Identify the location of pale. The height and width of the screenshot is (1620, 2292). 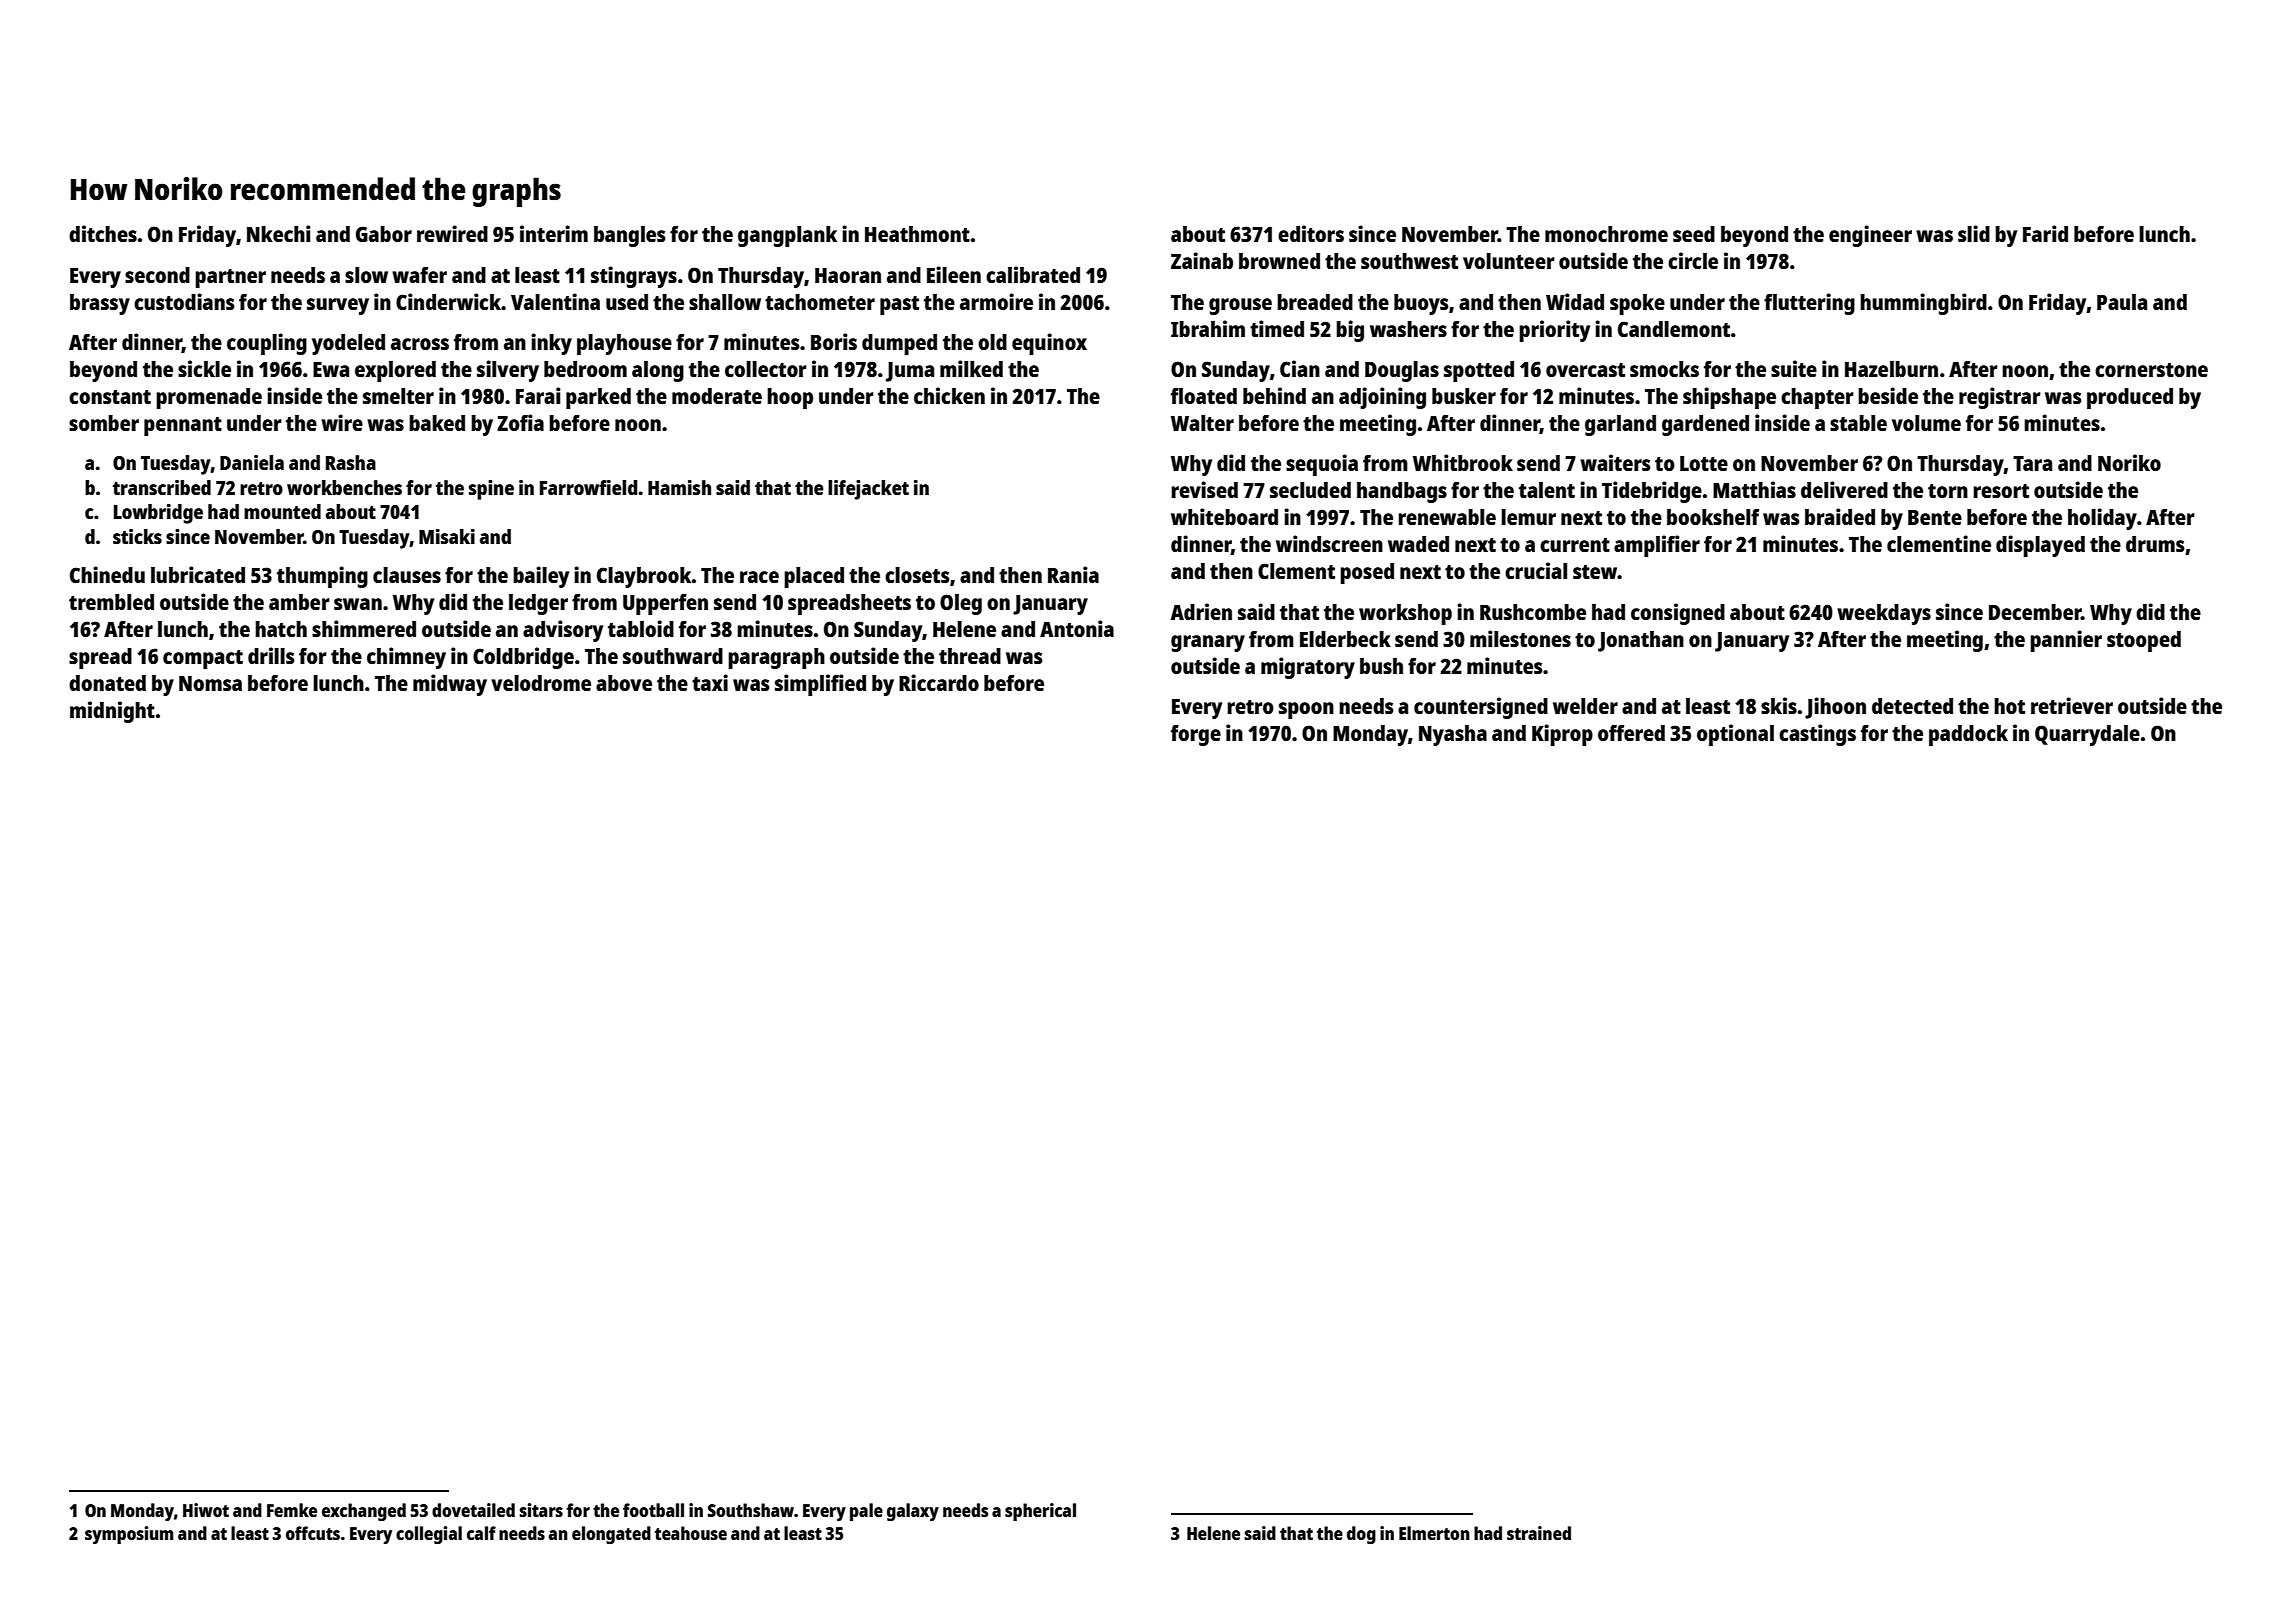
(866, 1512).
